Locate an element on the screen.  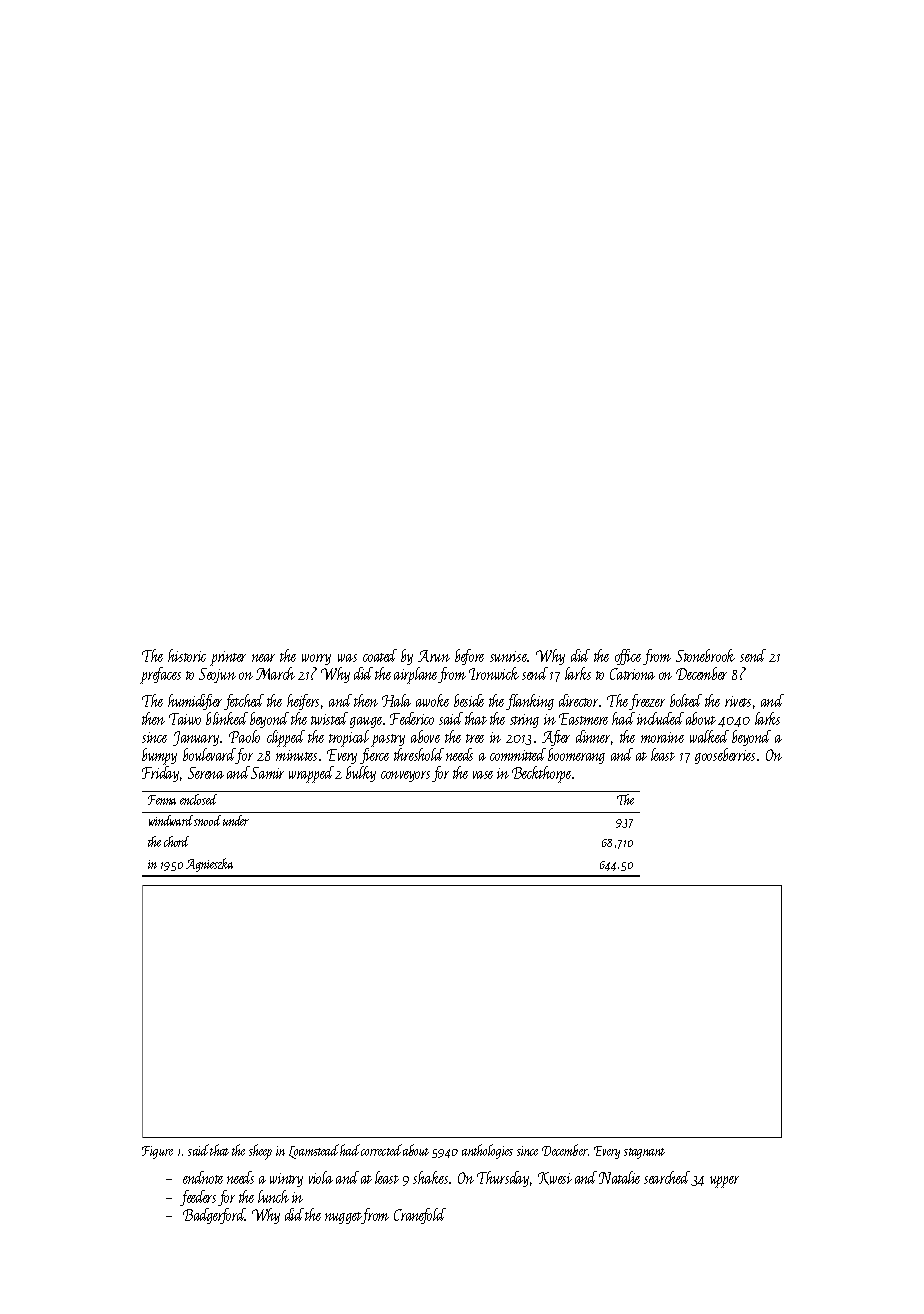
Figure is located at coordinates (157, 1152).
